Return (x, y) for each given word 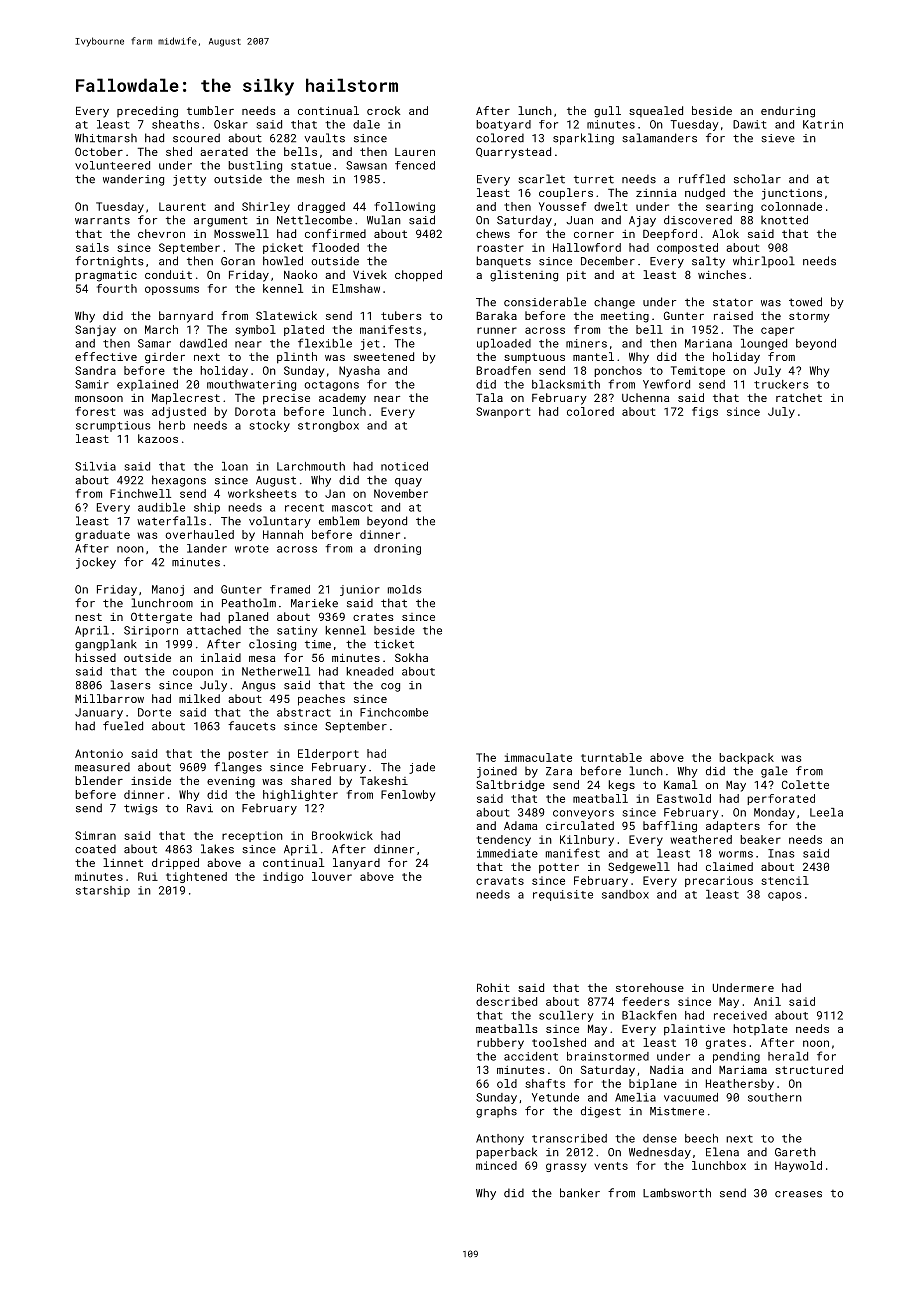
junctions (792, 194)
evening (231, 782)
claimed (729, 866)
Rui (148, 876)
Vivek (370, 274)
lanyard (356, 864)
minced (496, 1165)
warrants (102, 220)
